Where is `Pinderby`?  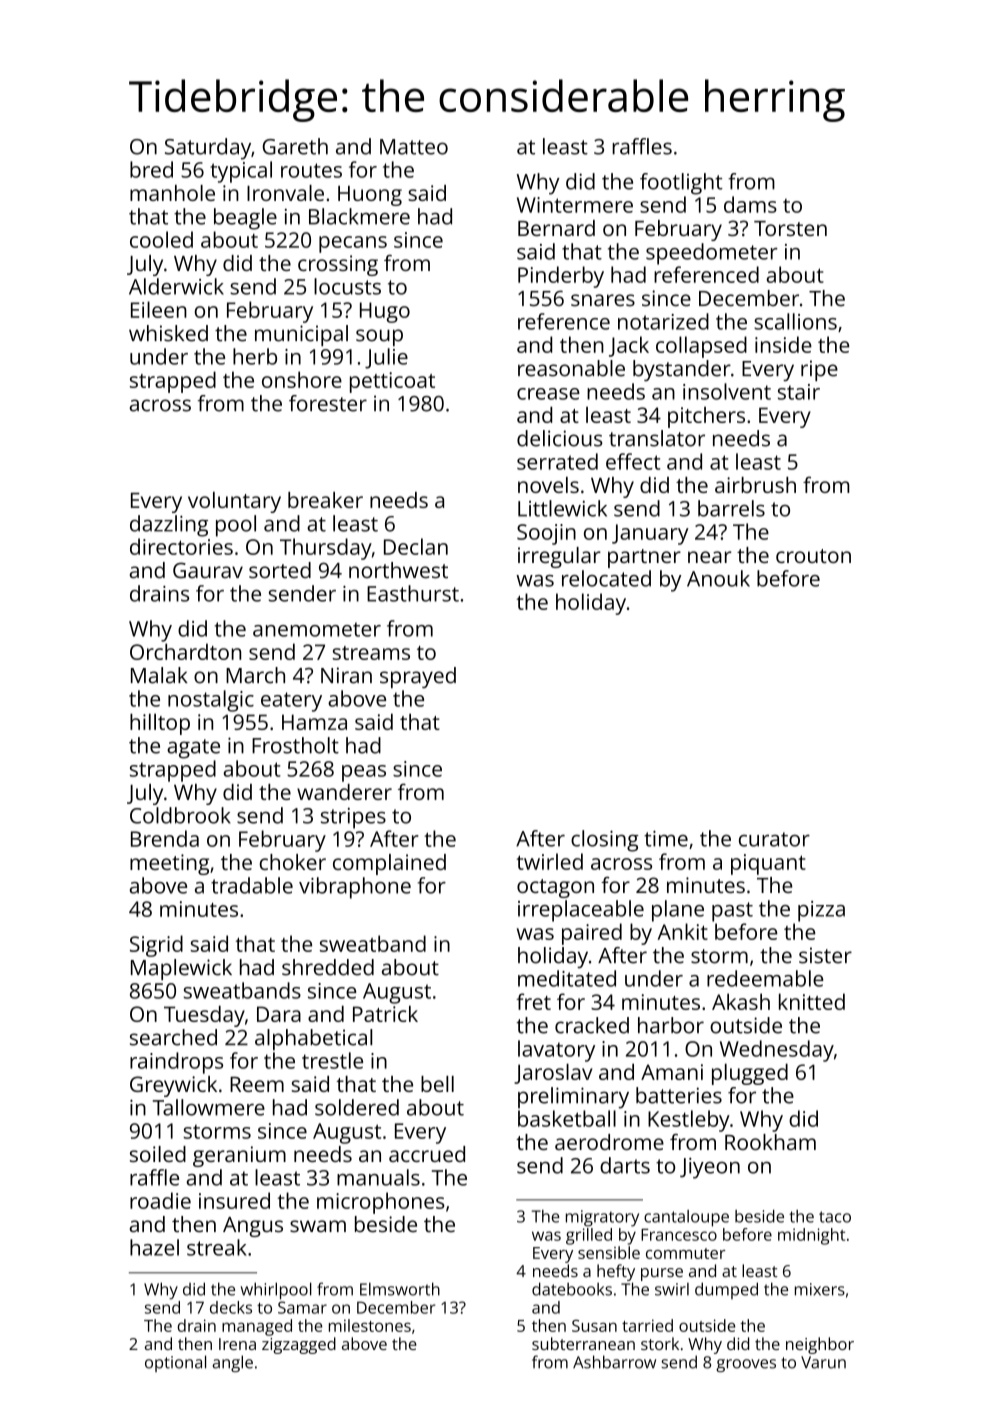 Pinderby is located at coordinates (561, 277).
